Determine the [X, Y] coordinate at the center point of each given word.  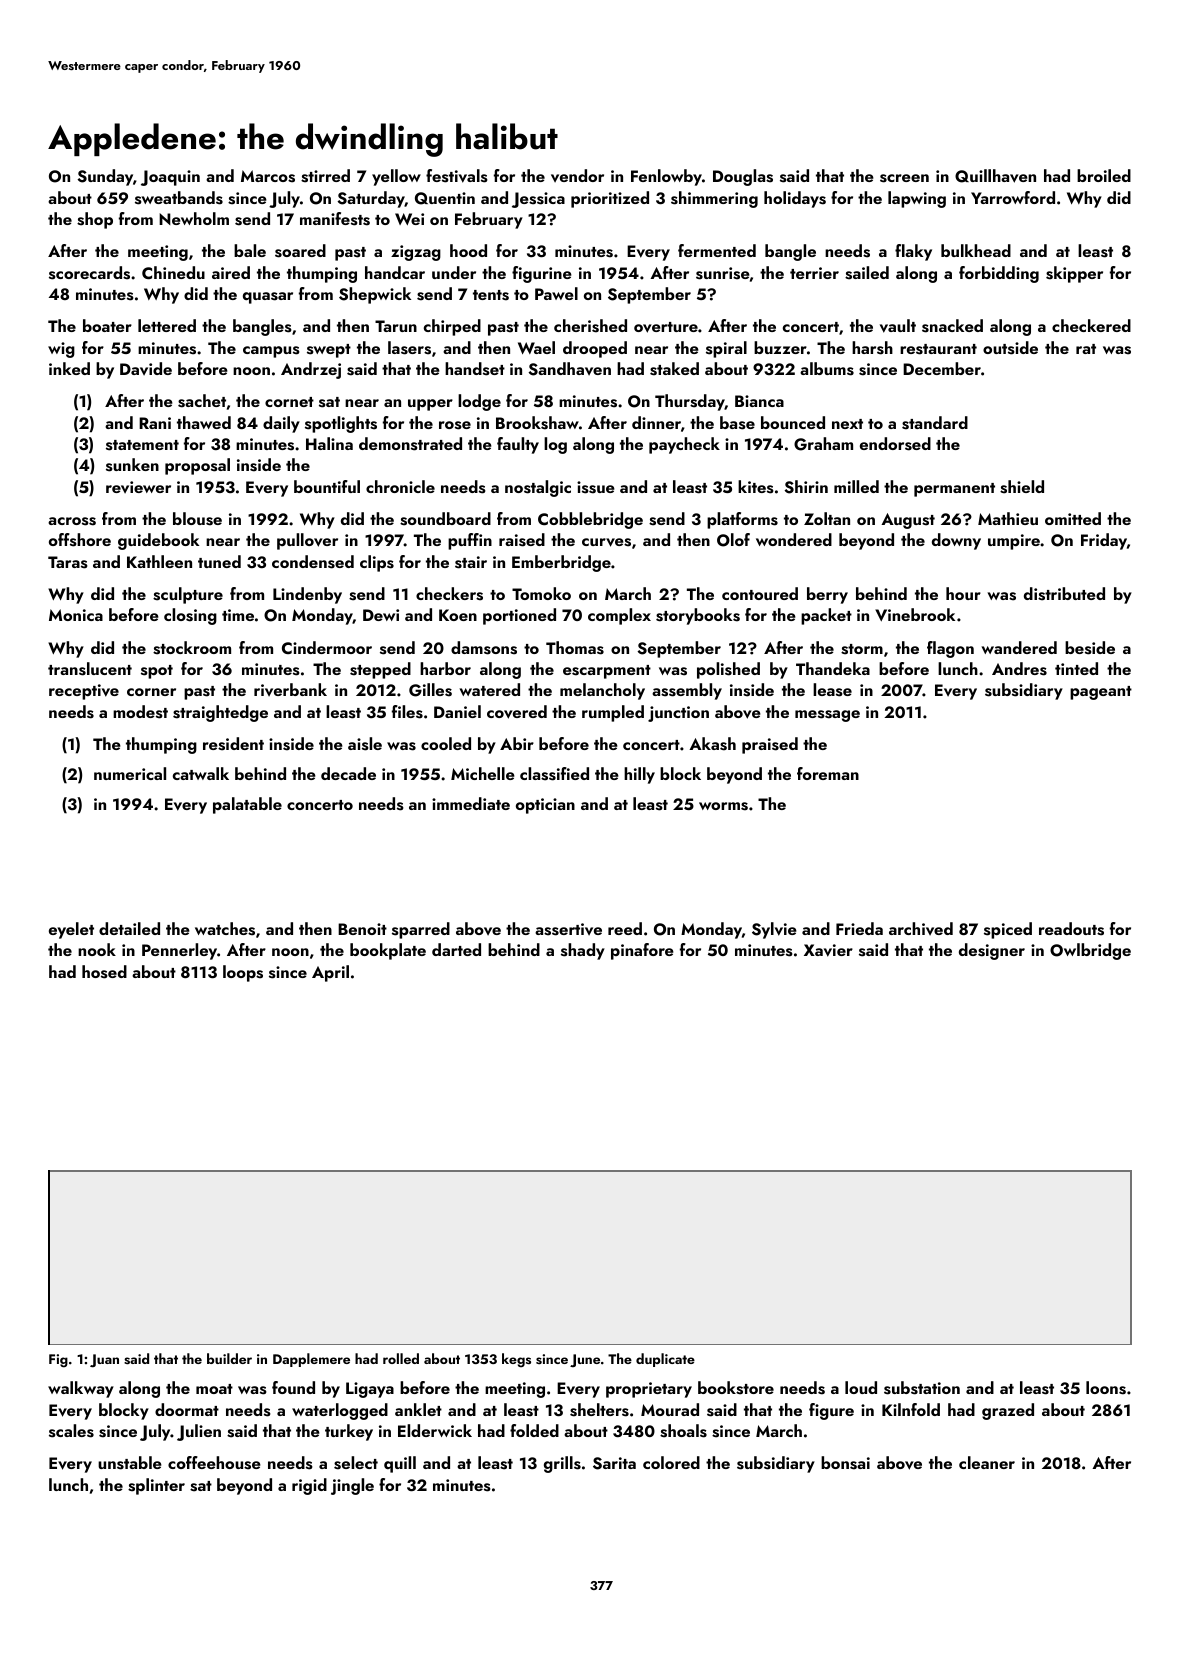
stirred [325, 176]
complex [619, 616]
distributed [1064, 594]
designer [992, 951]
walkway [81, 1389]
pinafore [642, 951]
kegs [516, 1360]
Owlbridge [1090, 951]
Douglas [743, 177]
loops [243, 973]
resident [233, 744]
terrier [814, 273]
